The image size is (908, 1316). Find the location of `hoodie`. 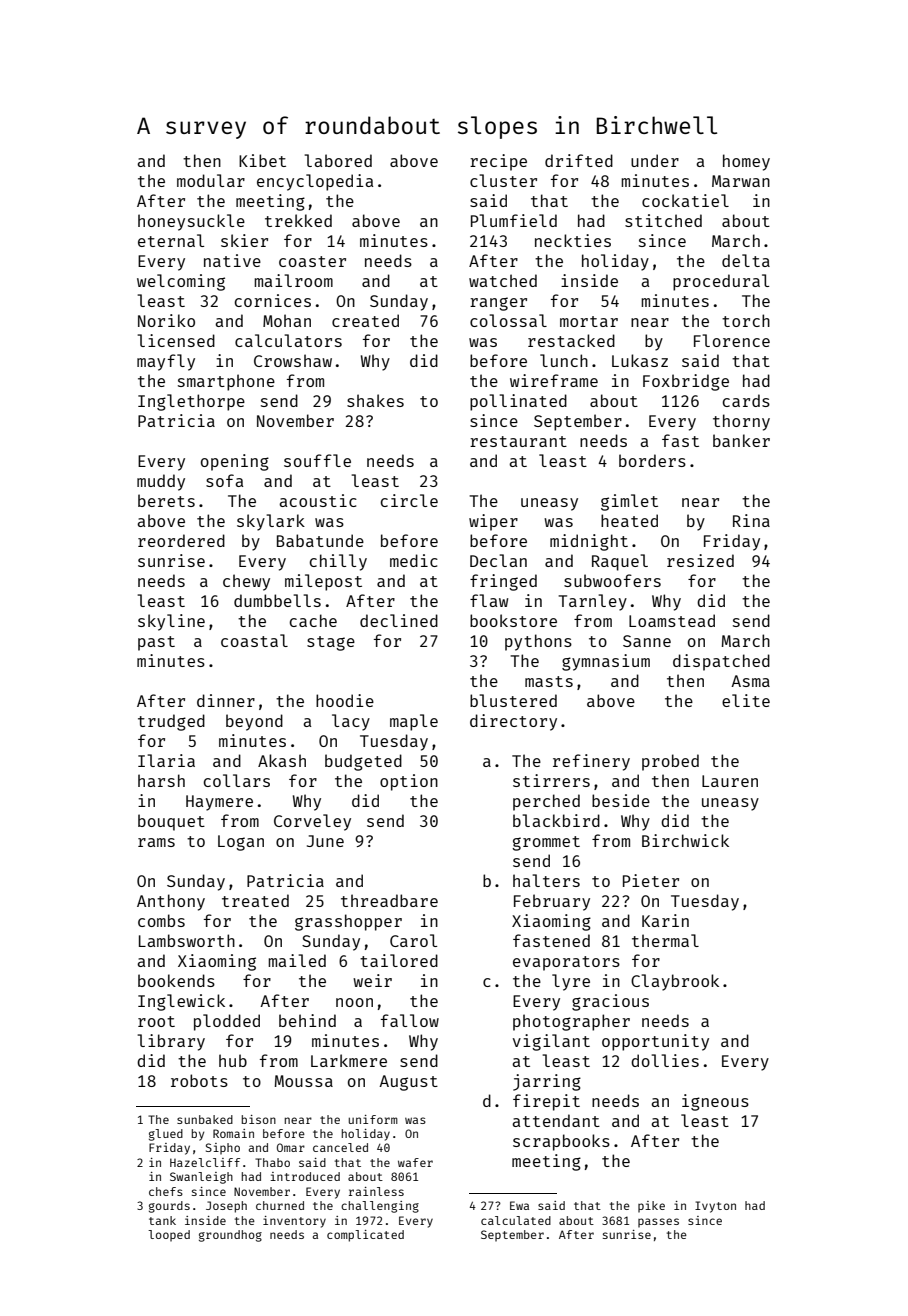

hoodie is located at coordinates (345, 700).
